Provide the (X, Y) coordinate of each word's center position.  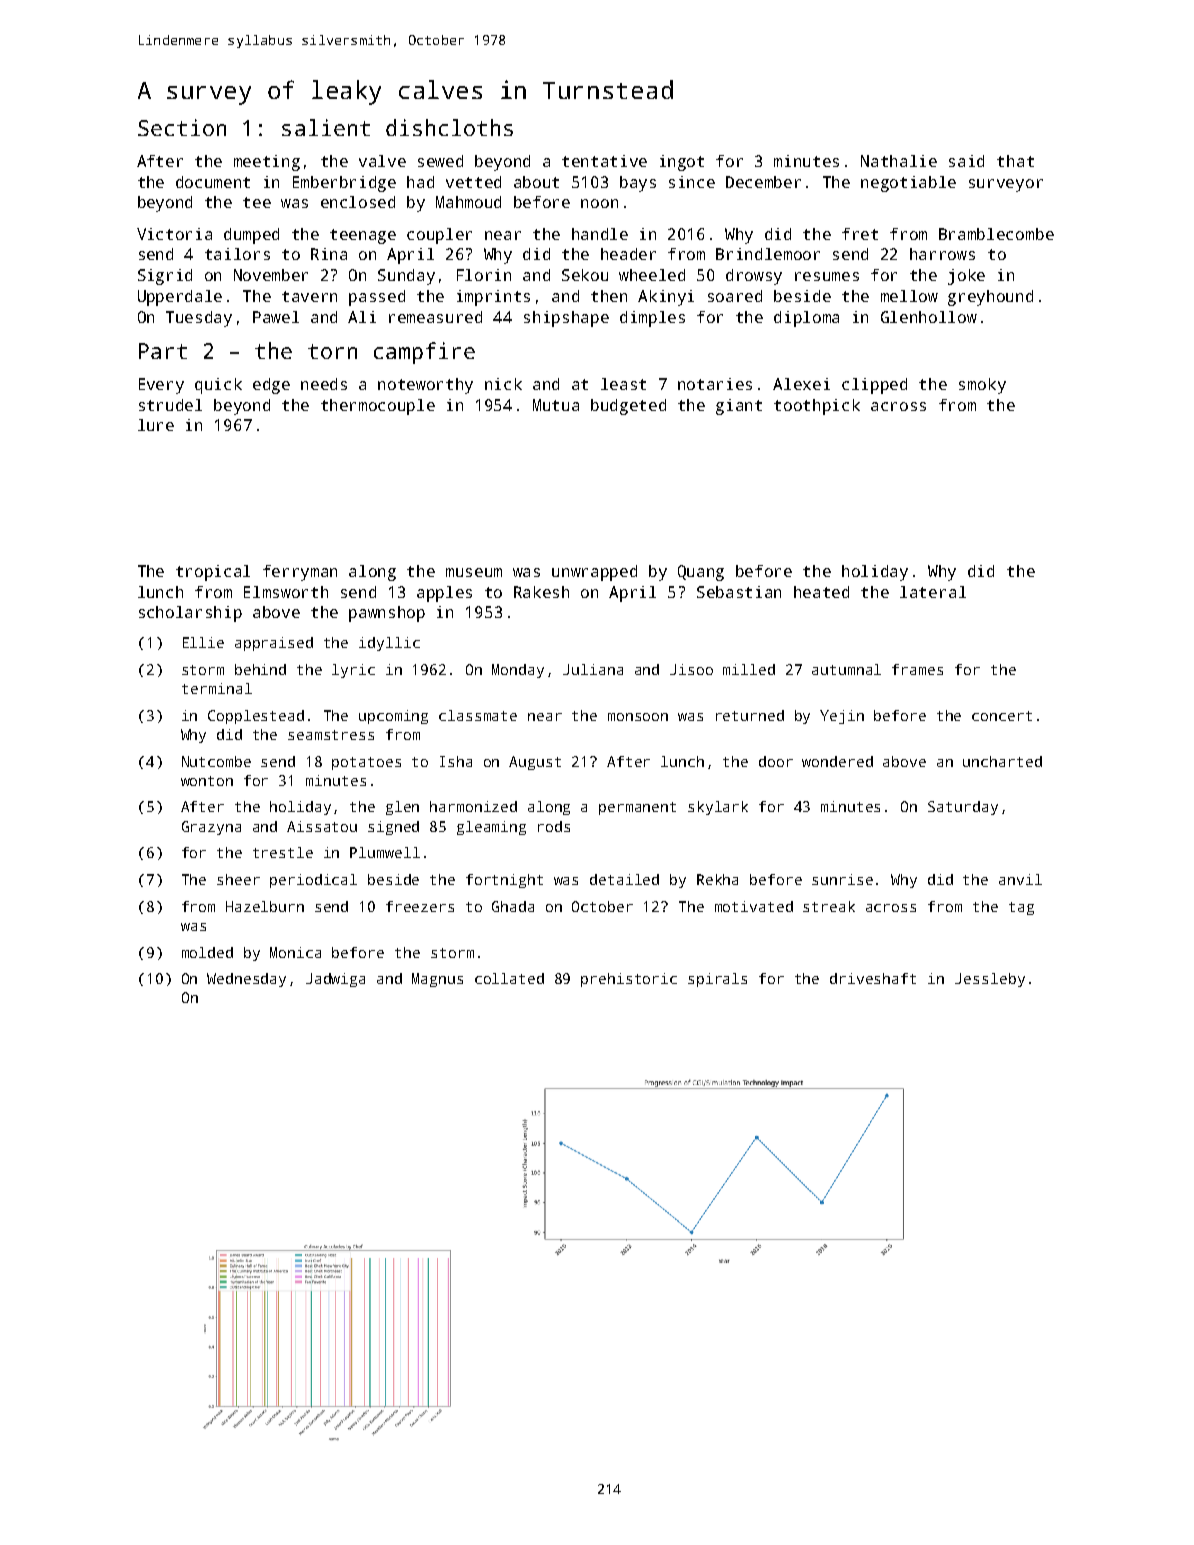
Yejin (842, 717)
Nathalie (899, 161)
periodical (313, 881)
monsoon (638, 717)
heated (821, 592)
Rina (329, 254)
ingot (682, 163)
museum (474, 572)
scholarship (190, 614)
